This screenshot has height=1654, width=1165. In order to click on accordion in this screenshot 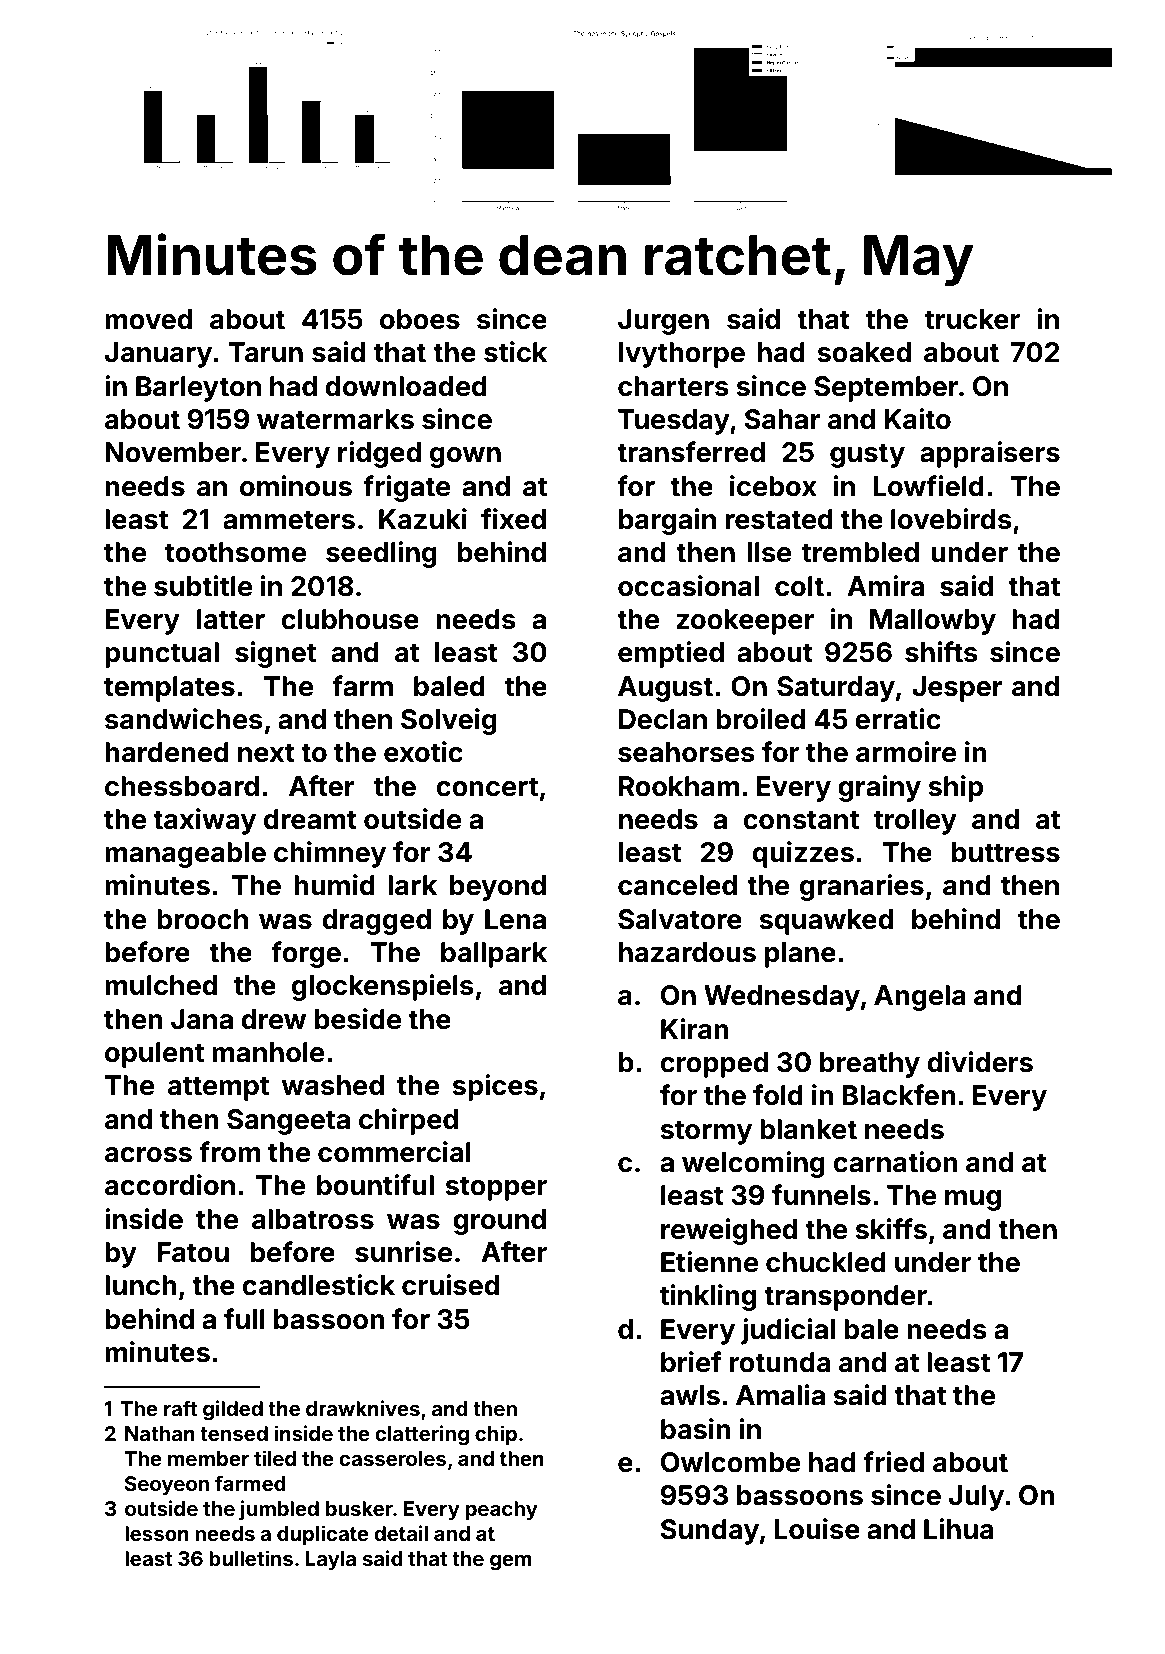, I will do `click(170, 1185)`.
